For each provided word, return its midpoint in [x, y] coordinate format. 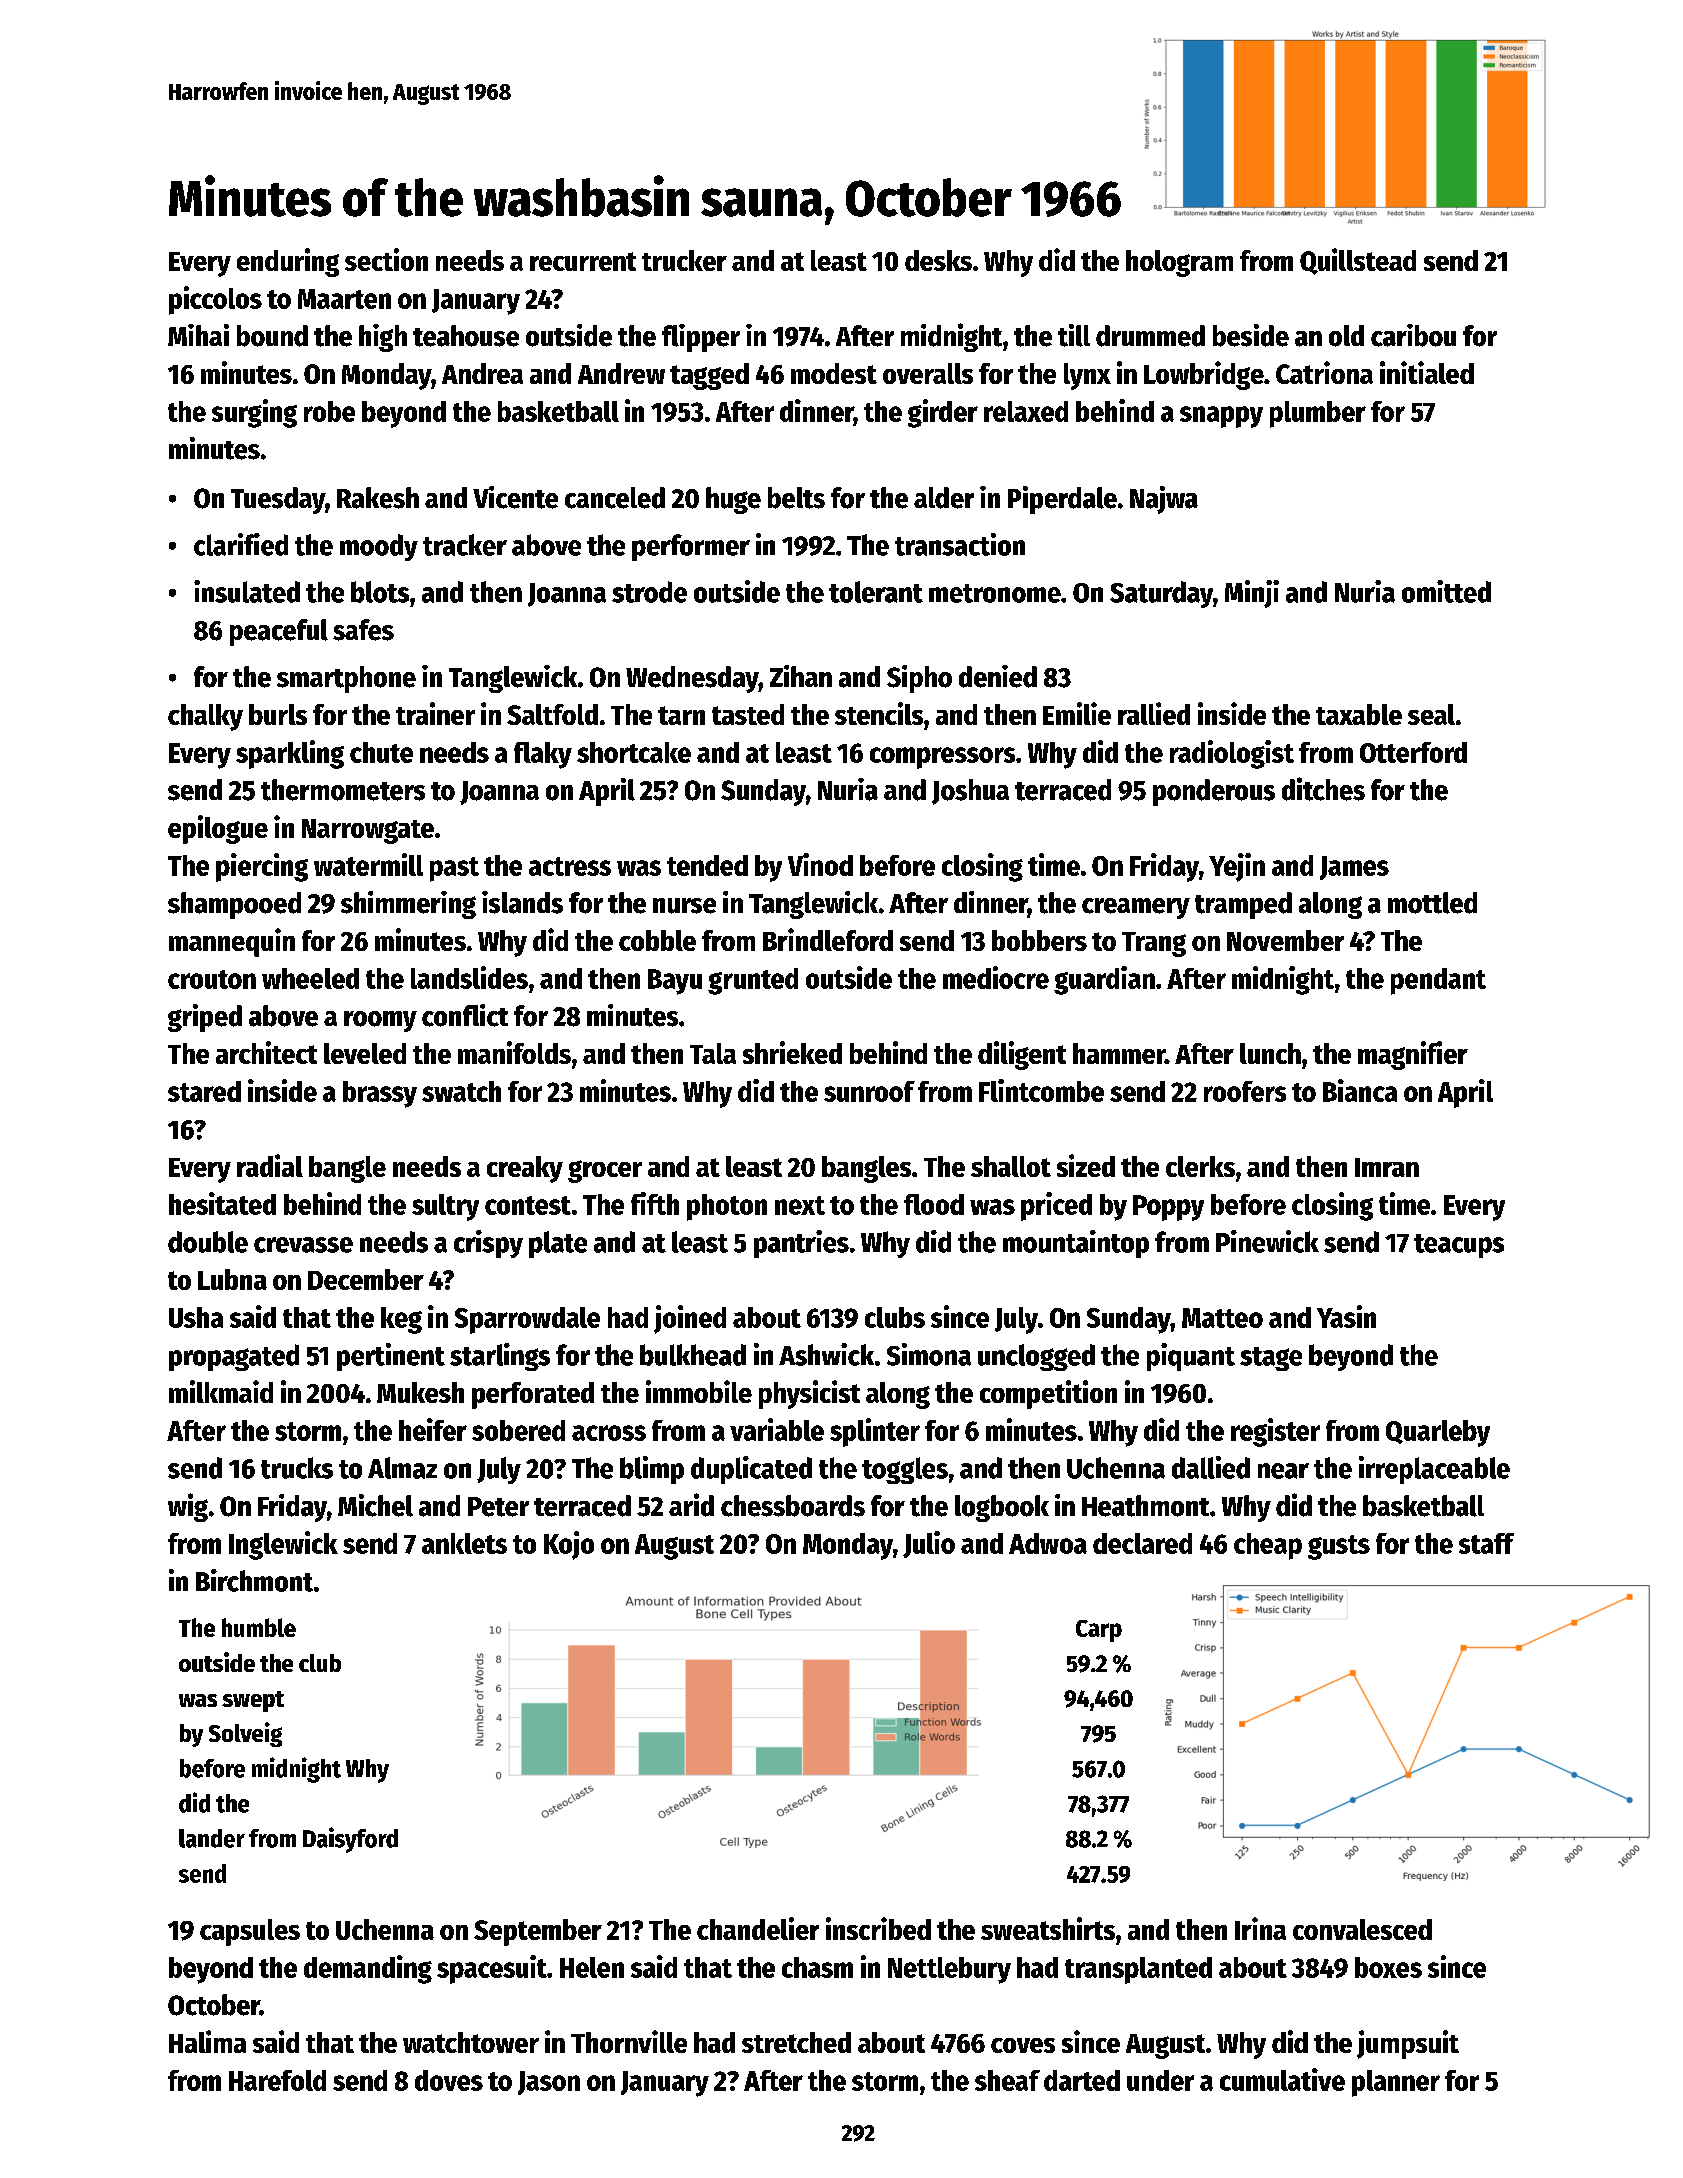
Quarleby [1438, 1433]
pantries [801, 1244]
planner [1396, 2083]
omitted [1446, 591]
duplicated [751, 1470]
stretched [796, 2042]
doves [449, 2080]
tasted [748, 714]
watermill [368, 864]
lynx [1087, 376]
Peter [498, 1507]
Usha [196, 1317]
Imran [1387, 1167]
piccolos [215, 300]
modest [834, 373]
